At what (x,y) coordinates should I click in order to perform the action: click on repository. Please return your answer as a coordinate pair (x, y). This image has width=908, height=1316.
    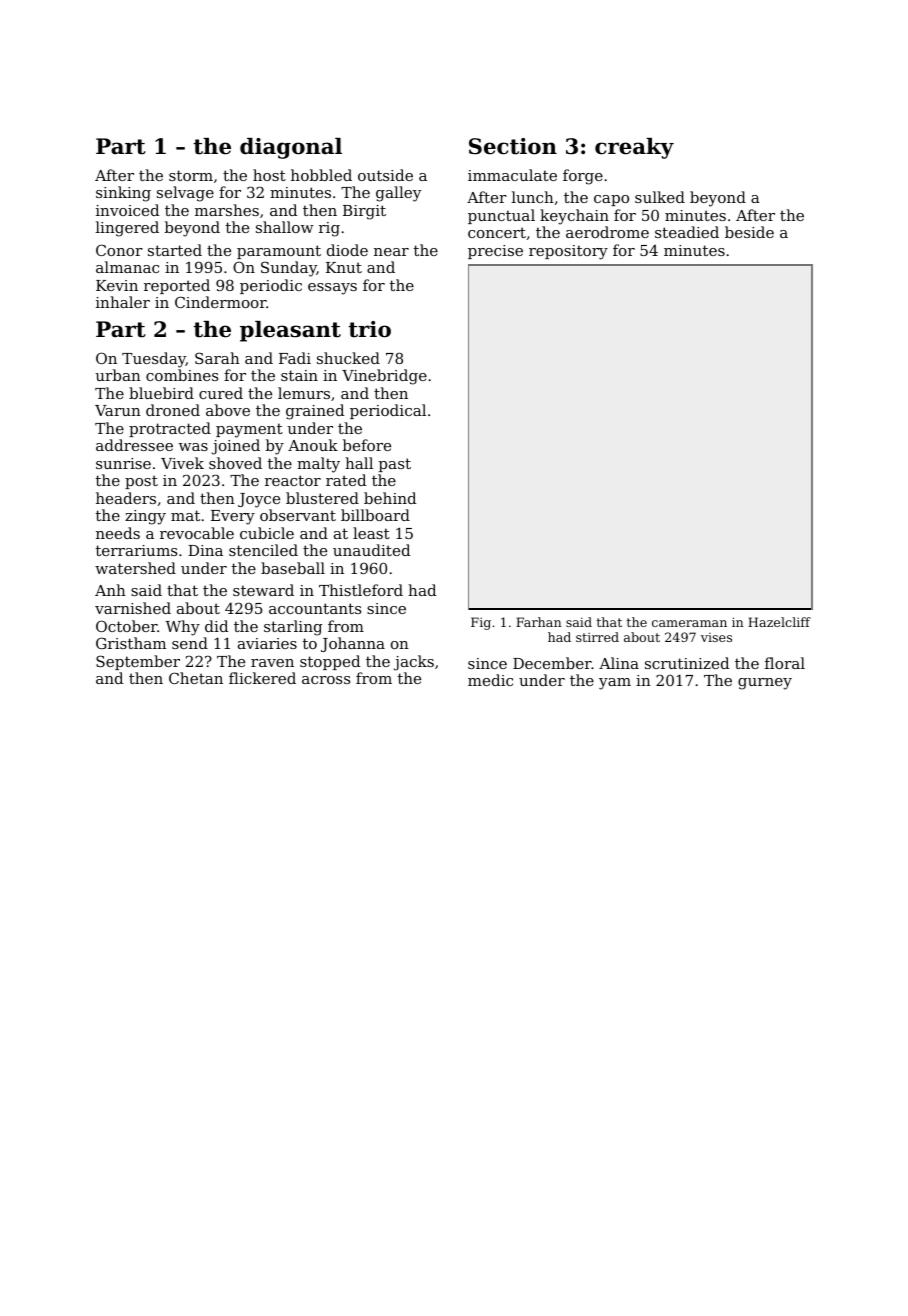
    Looking at the image, I should click on (568, 252).
